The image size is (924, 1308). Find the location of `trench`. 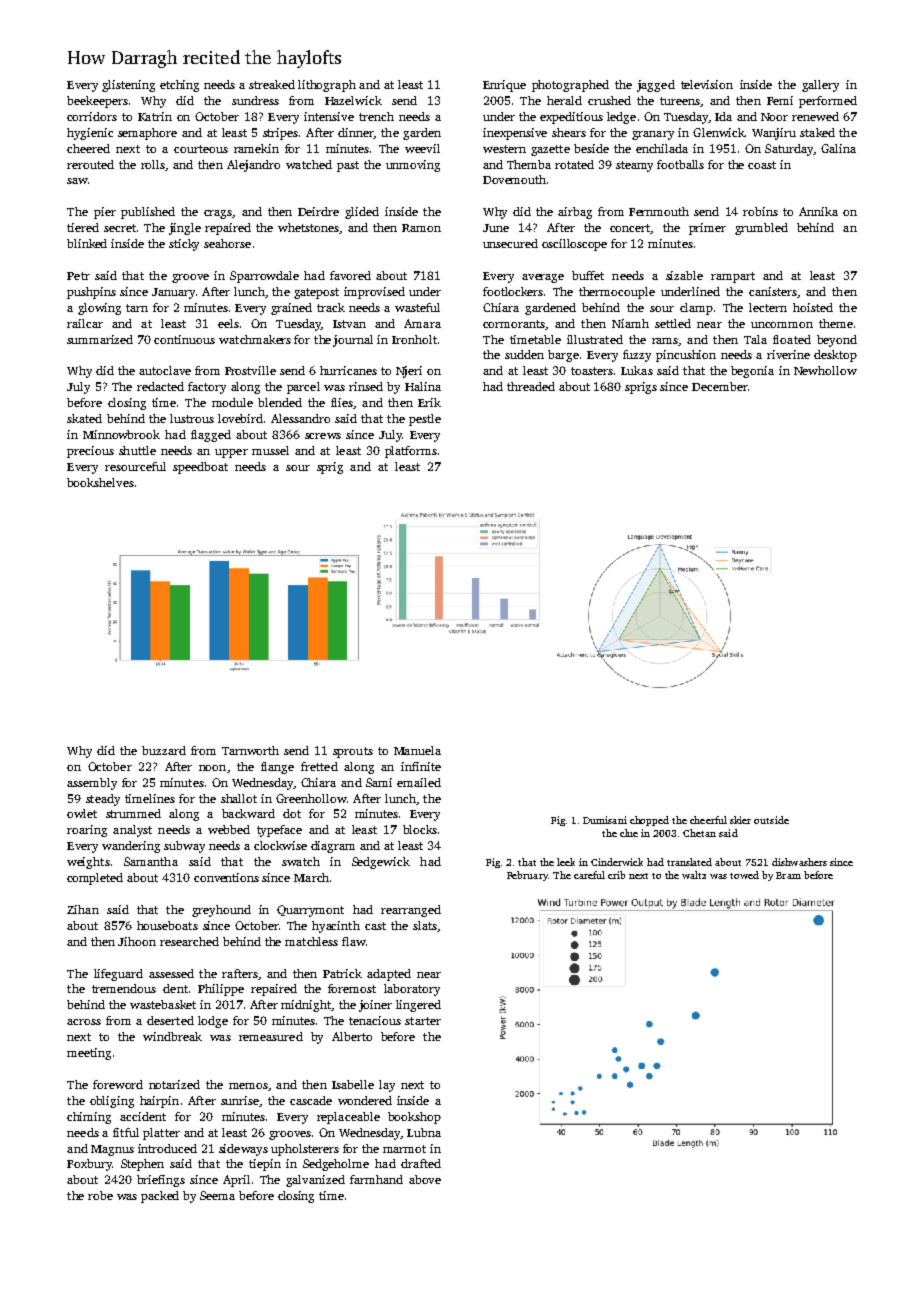

trench is located at coordinates (376, 116).
